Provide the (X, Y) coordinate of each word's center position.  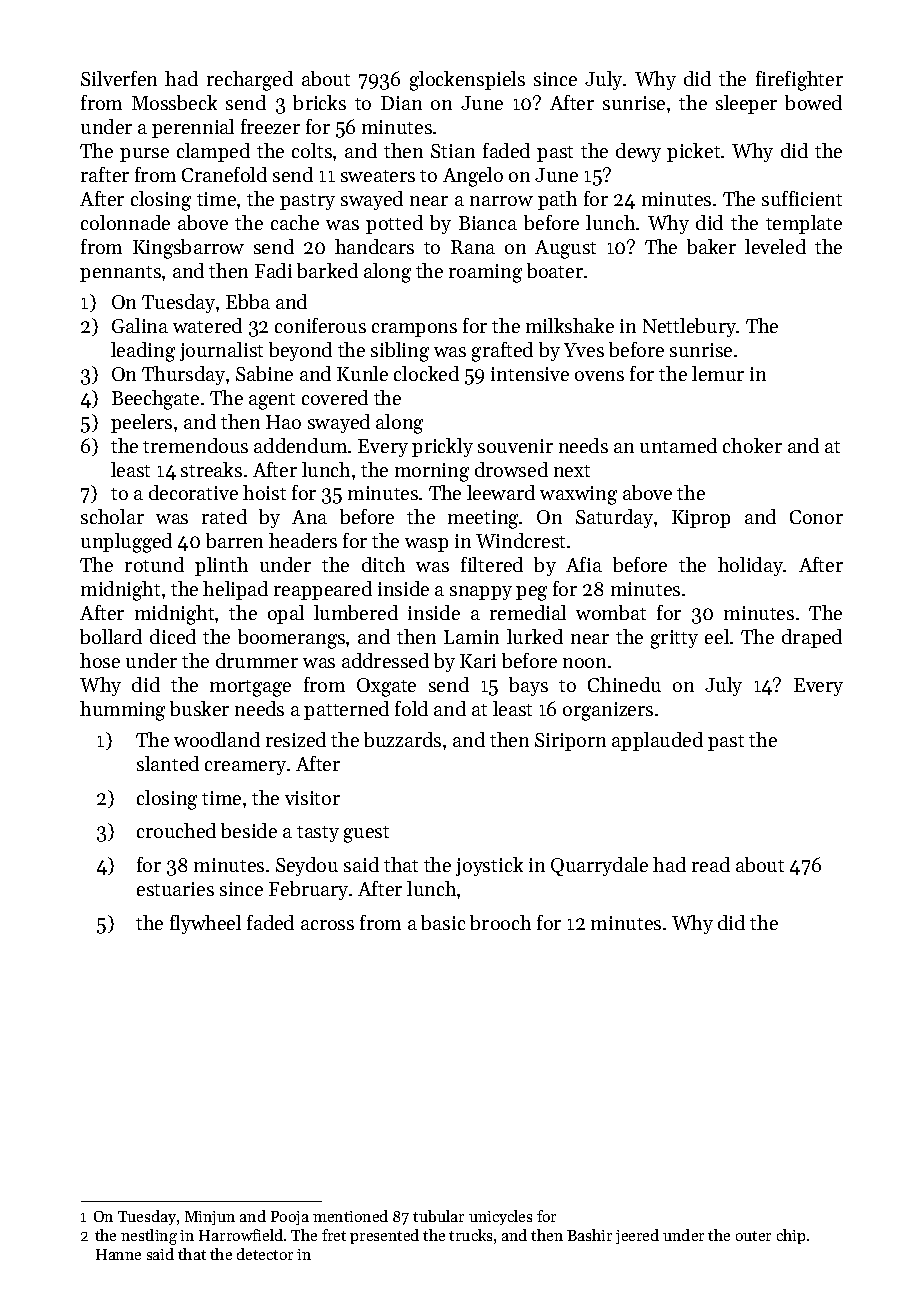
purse (144, 155)
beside (249, 830)
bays (528, 686)
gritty (674, 639)
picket (693, 152)
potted (394, 224)
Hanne (118, 1254)
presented (384, 1236)
